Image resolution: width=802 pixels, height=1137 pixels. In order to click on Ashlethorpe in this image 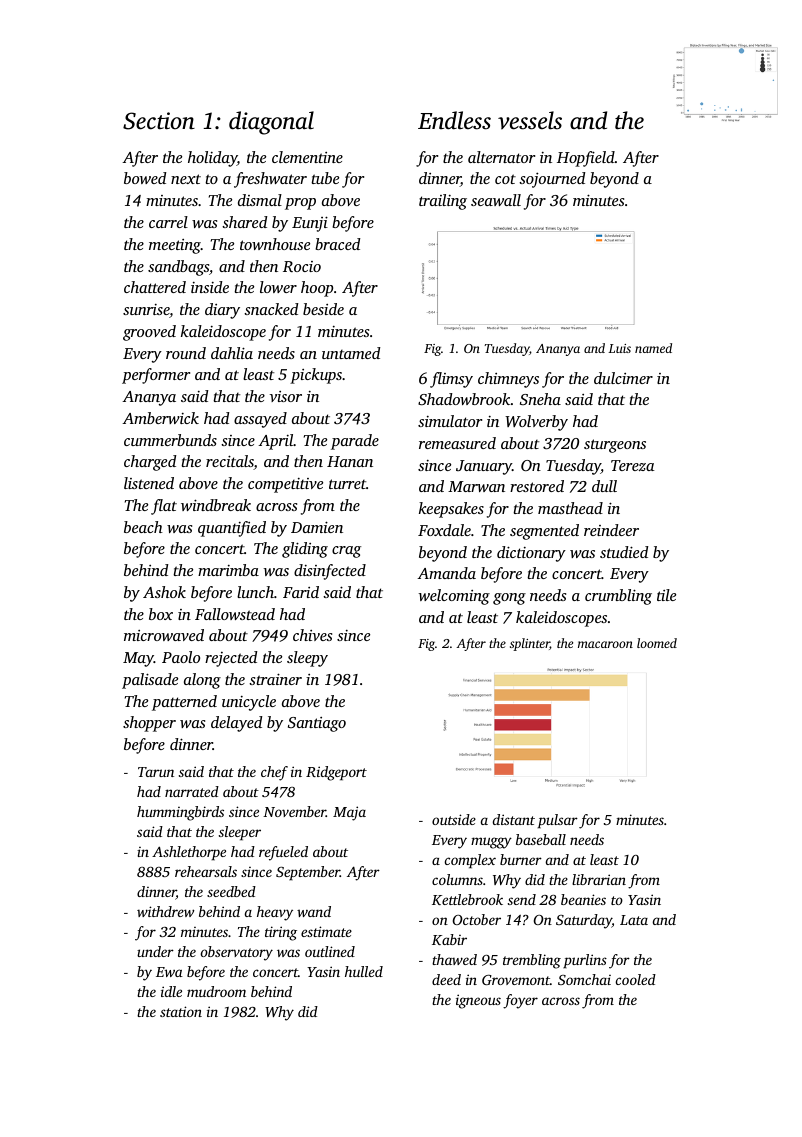, I will do `click(189, 853)`.
